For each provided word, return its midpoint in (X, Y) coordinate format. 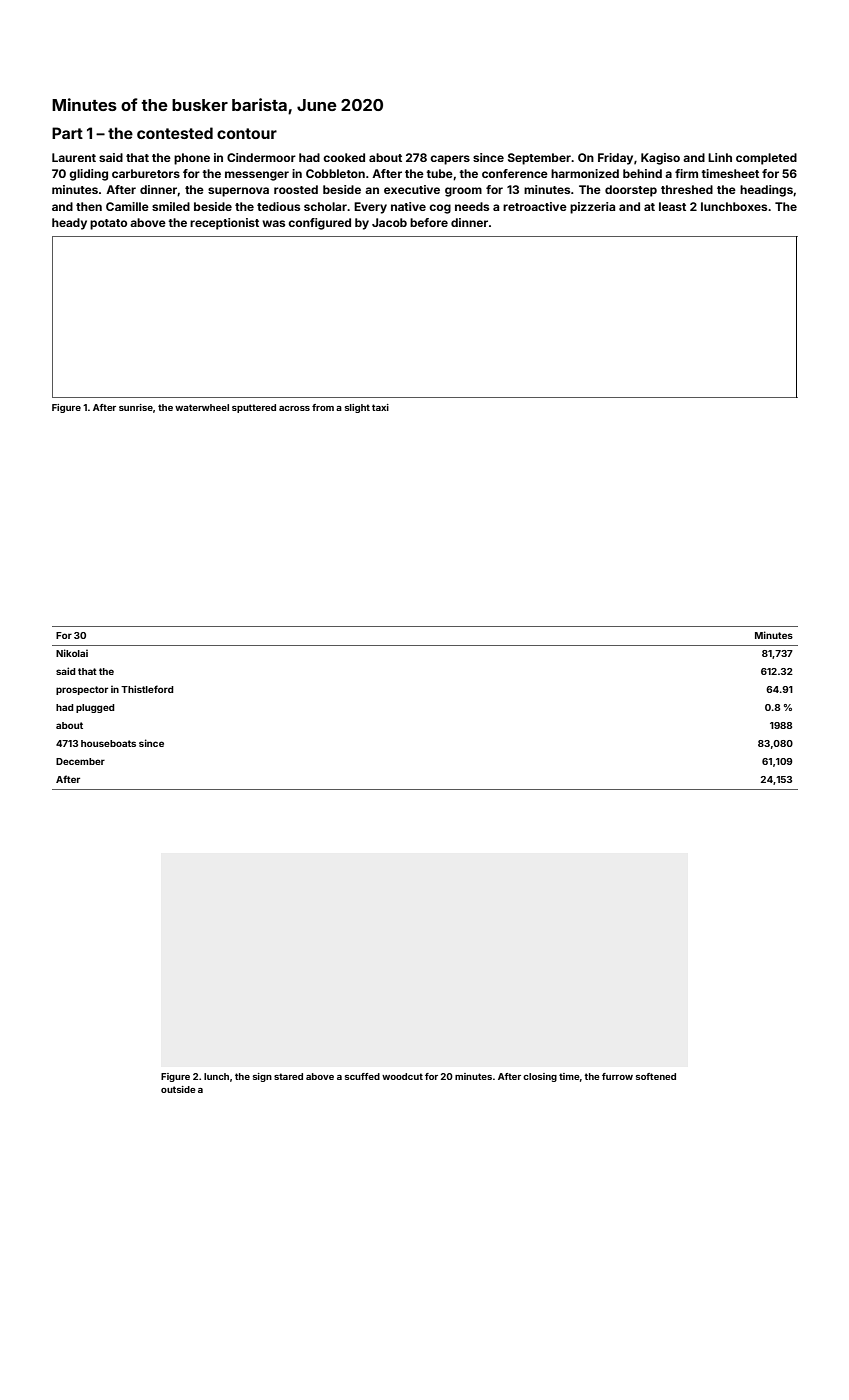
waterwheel (202, 407)
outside (178, 1089)
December (80, 761)
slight (357, 408)
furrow (617, 1076)
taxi (380, 407)
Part (67, 133)
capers (450, 160)
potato (108, 224)
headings (766, 191)
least (672, 206)
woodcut (402, 1076)
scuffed (362, 1076)
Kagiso (660, 159)
